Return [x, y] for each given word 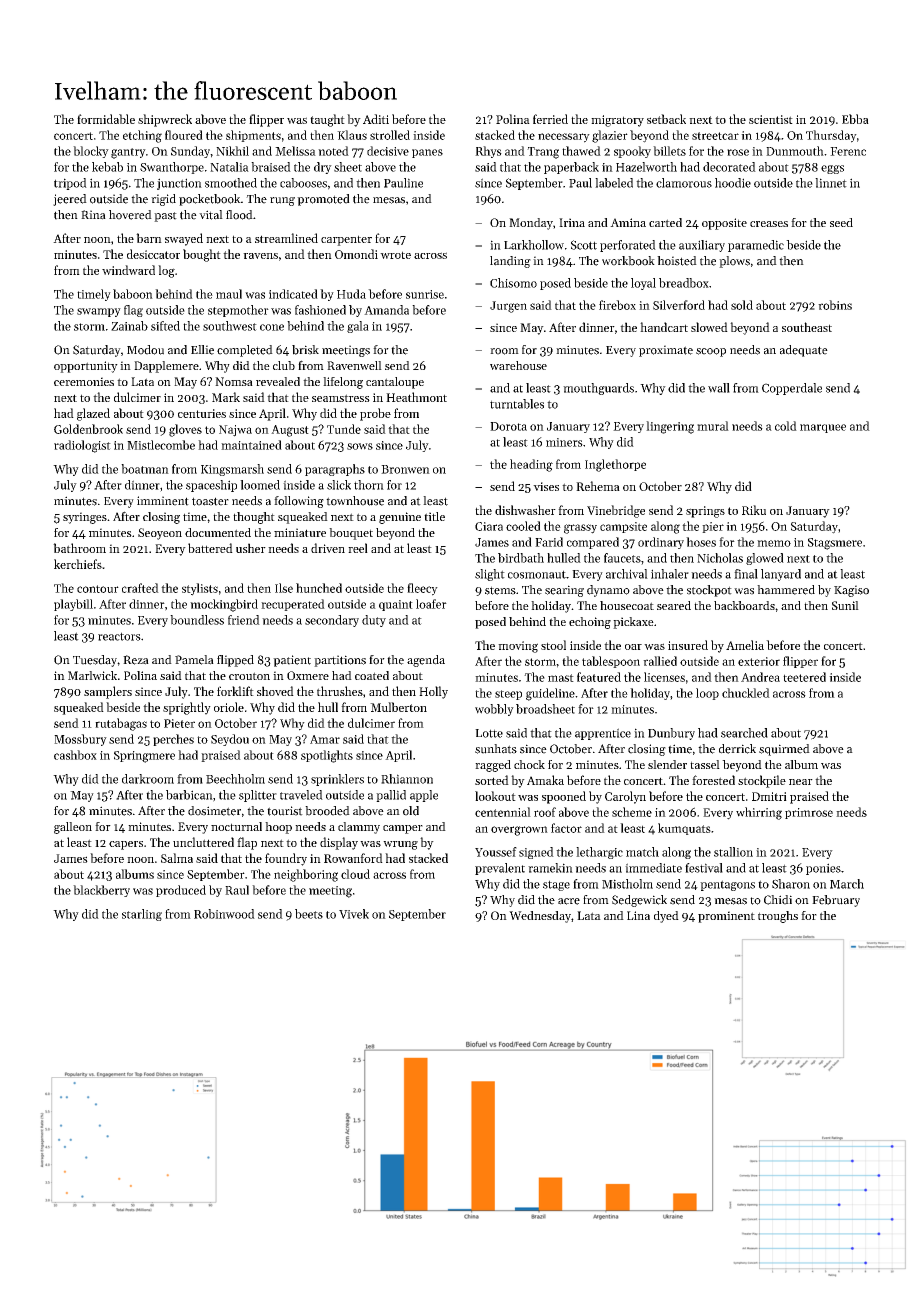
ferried [550, 119]
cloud [355, 874]
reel [358, 548]
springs [705, 512]
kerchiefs [78, 564]
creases [769, 224]
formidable [106, 119]
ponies [823, 869]
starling [142, 915]
